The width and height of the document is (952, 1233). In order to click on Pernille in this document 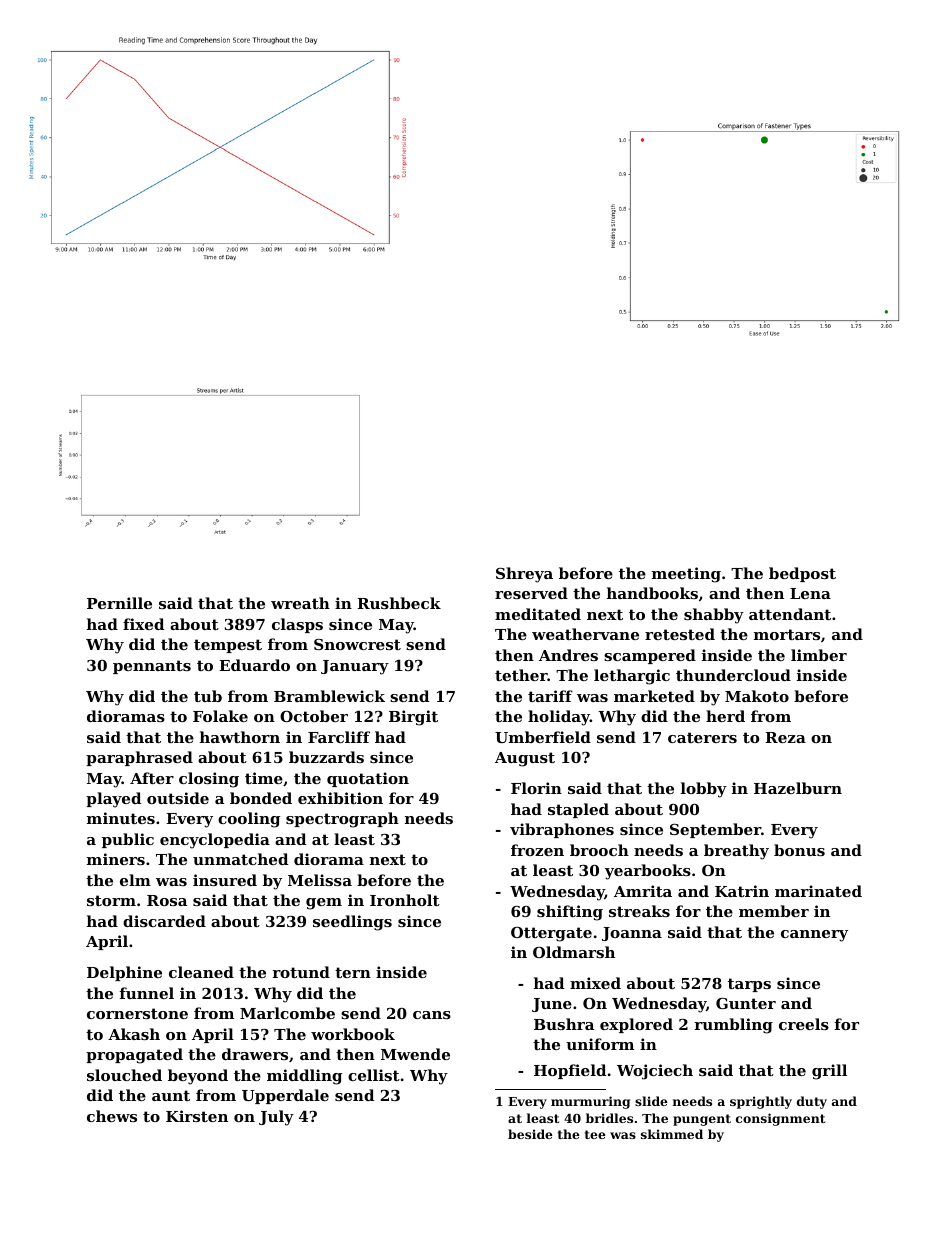, I will do `click(119, 603)`.
